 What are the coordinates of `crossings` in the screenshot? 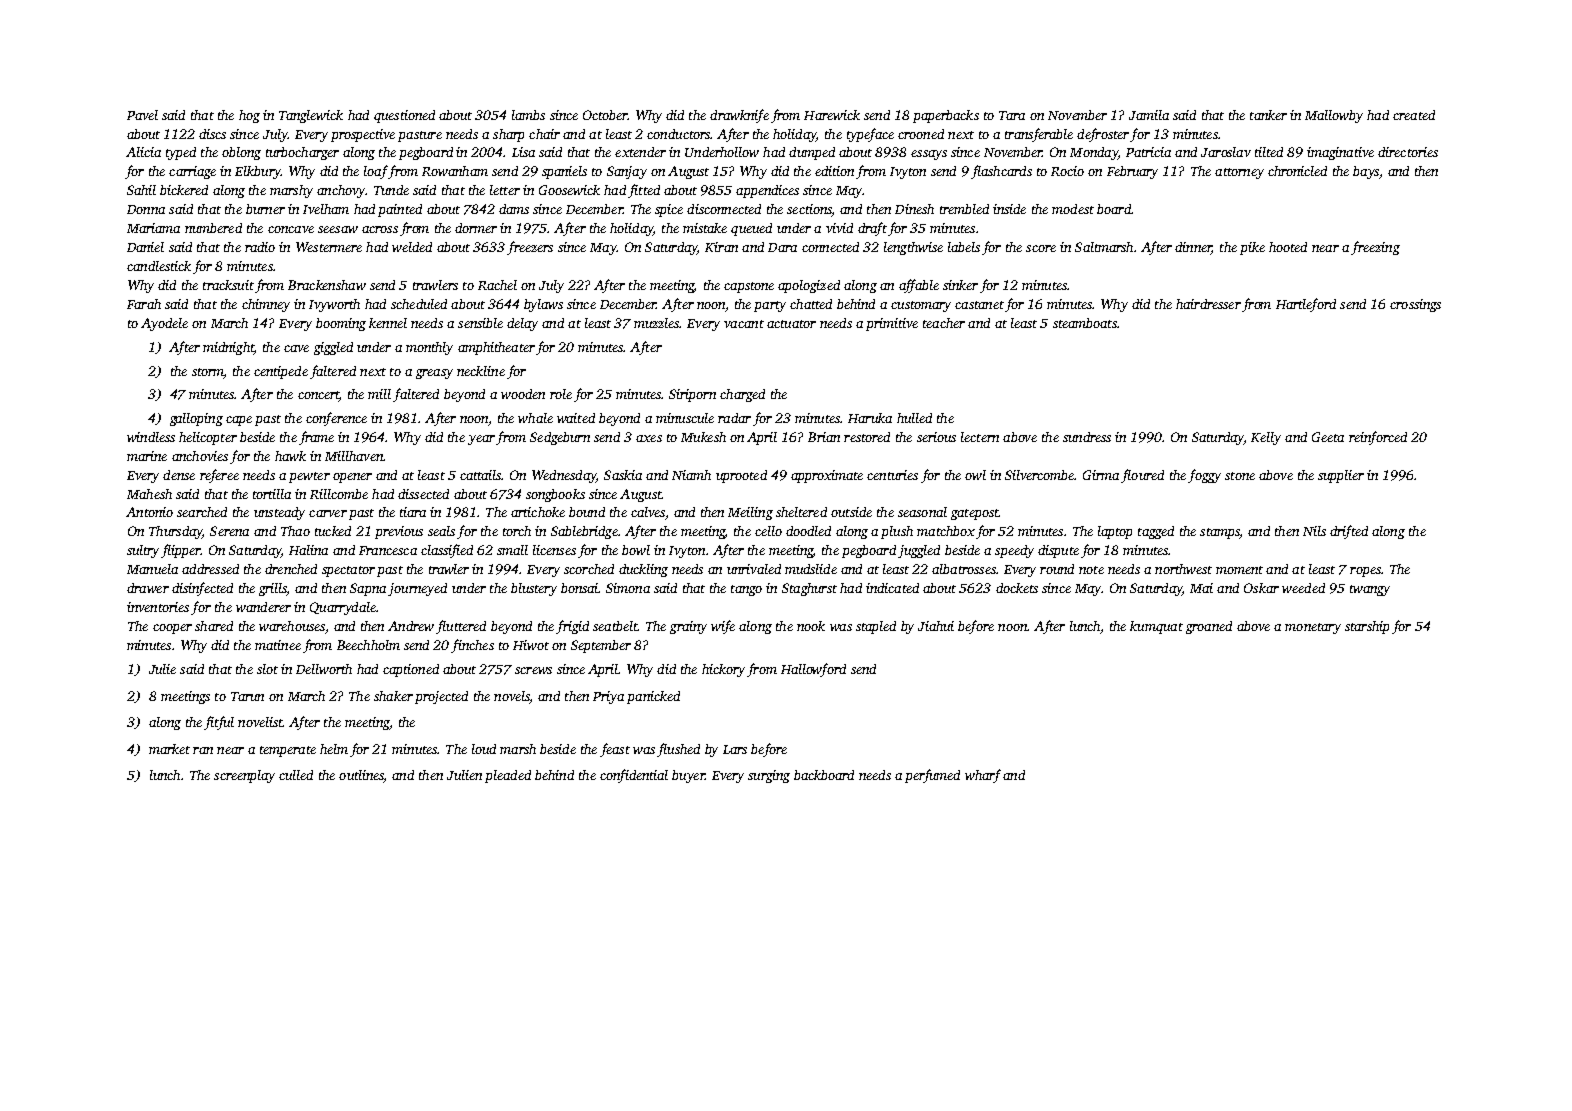 It's located at (1415, 305).
